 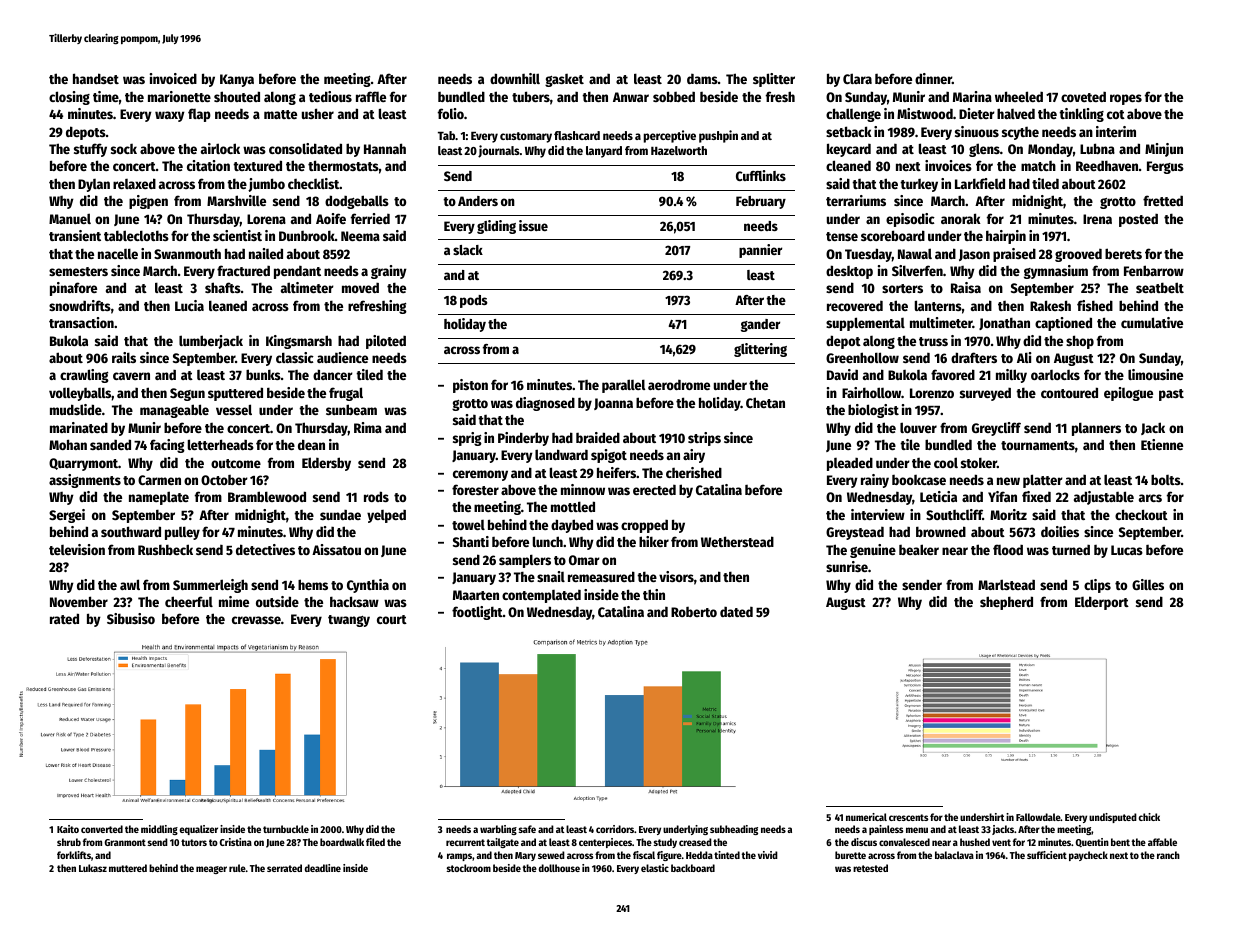 I want to click on flap, so click(x=199, y=115).
